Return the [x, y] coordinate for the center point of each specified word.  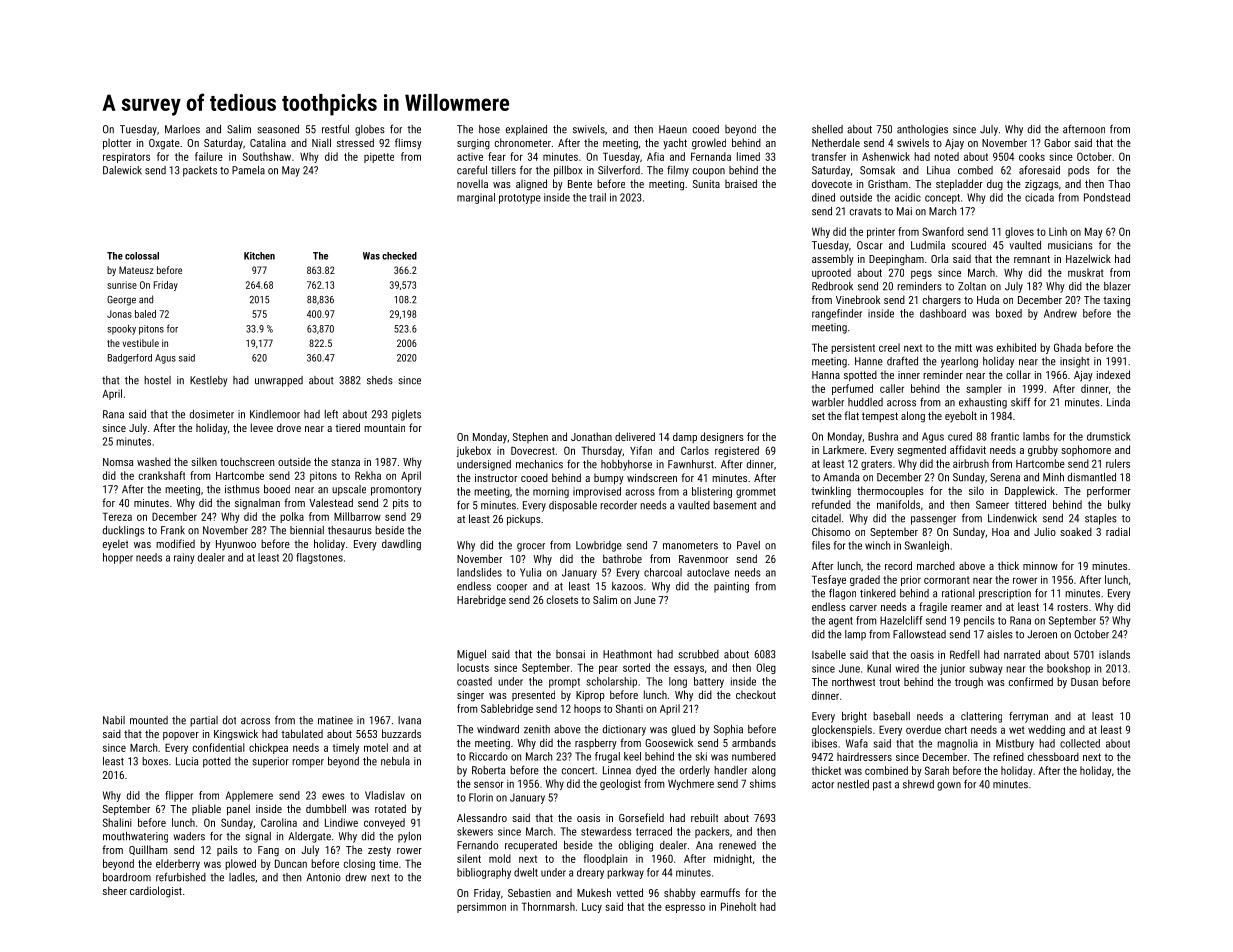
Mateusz [136, 270]
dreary [590, 873]
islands [1114, 654]
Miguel [471, 655]
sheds [380, 380]
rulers [1118, 463]
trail [597, 197]
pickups [524, 520]
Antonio [323, 877]
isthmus [242, 489]
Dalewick [122, 170]
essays [689, 669]
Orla [939, 258]
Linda [1118, 402]
